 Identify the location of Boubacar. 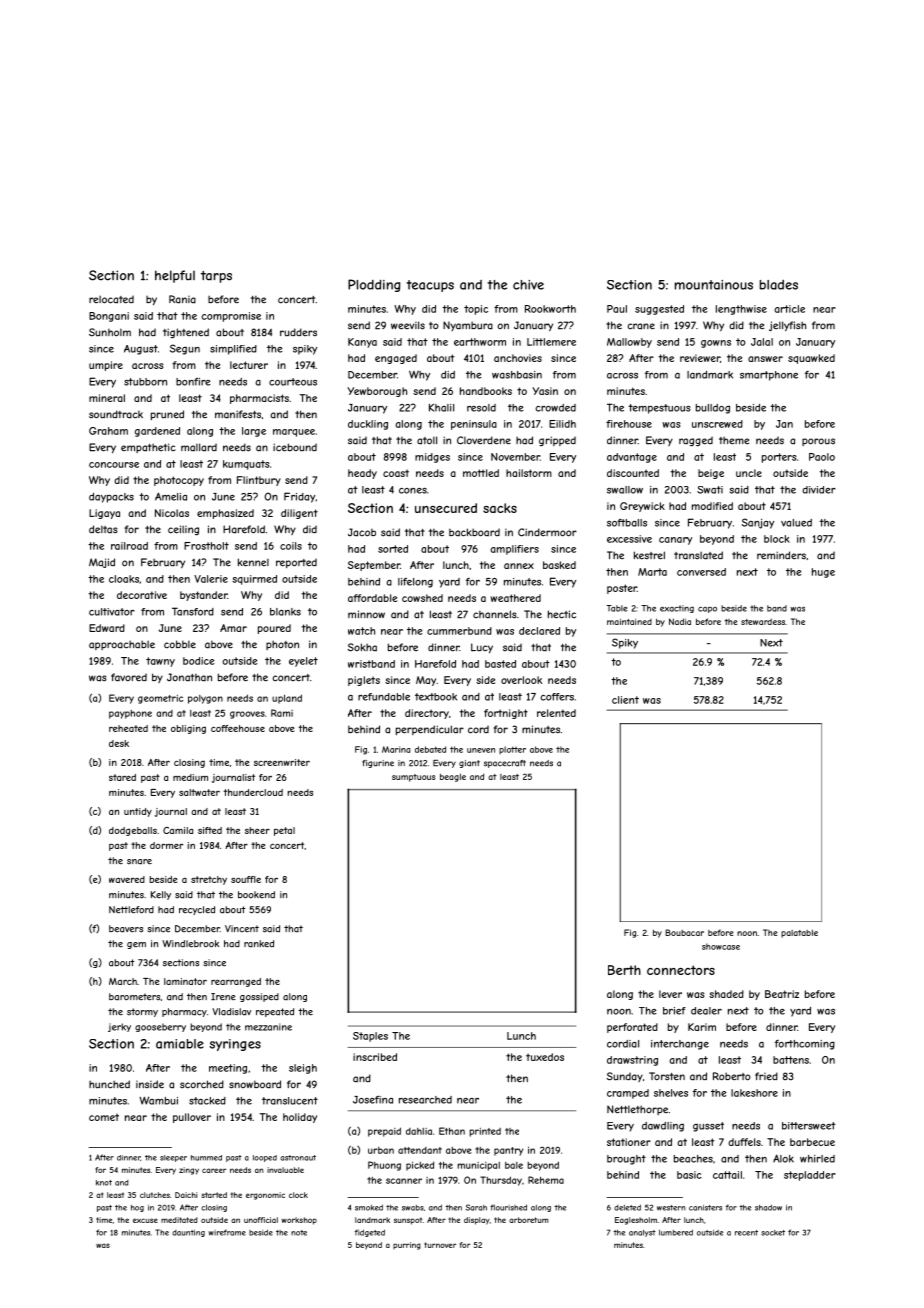
(684, 932).
